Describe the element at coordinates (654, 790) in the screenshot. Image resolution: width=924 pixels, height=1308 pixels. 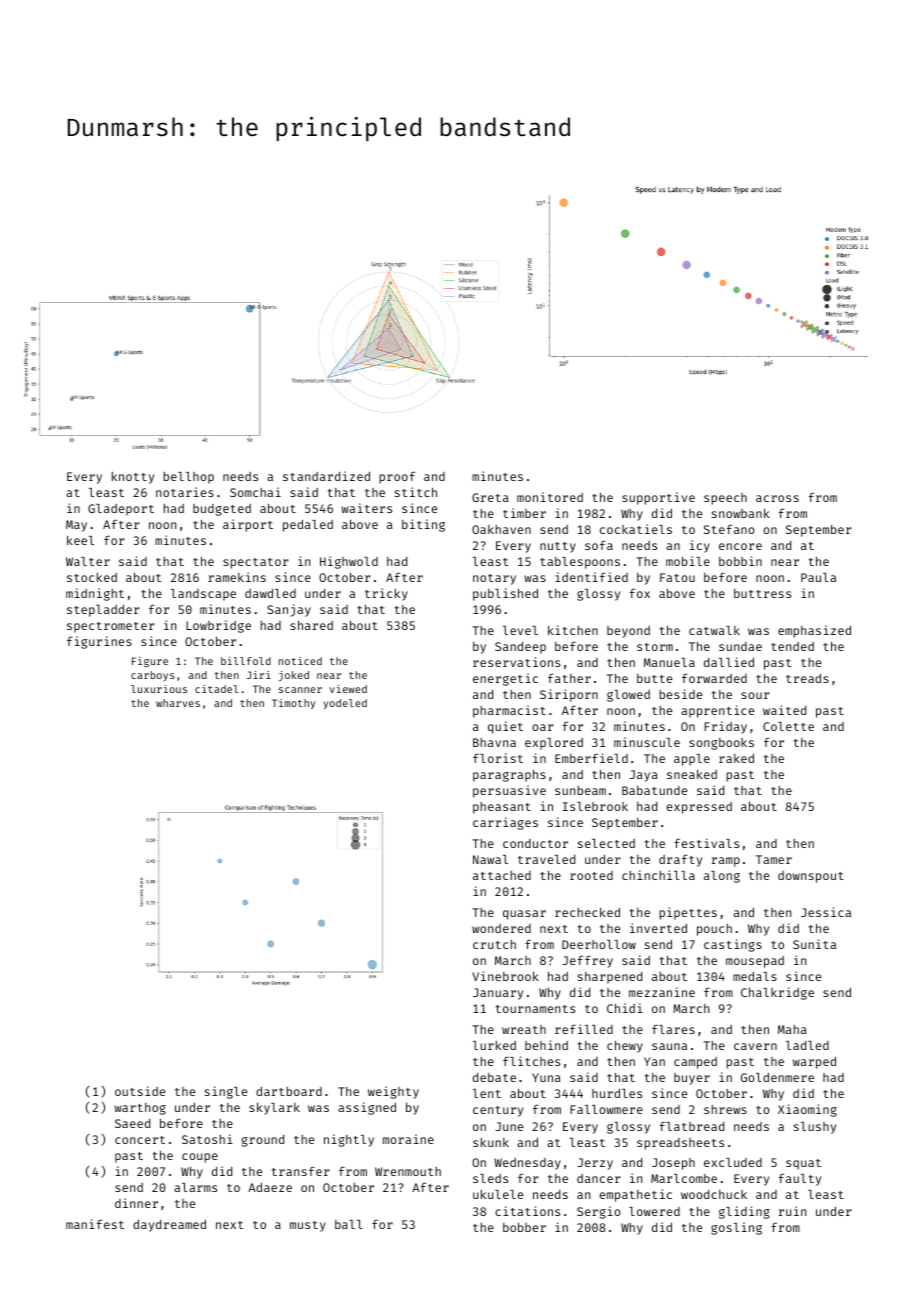
I see `Babatunde` at that location.
